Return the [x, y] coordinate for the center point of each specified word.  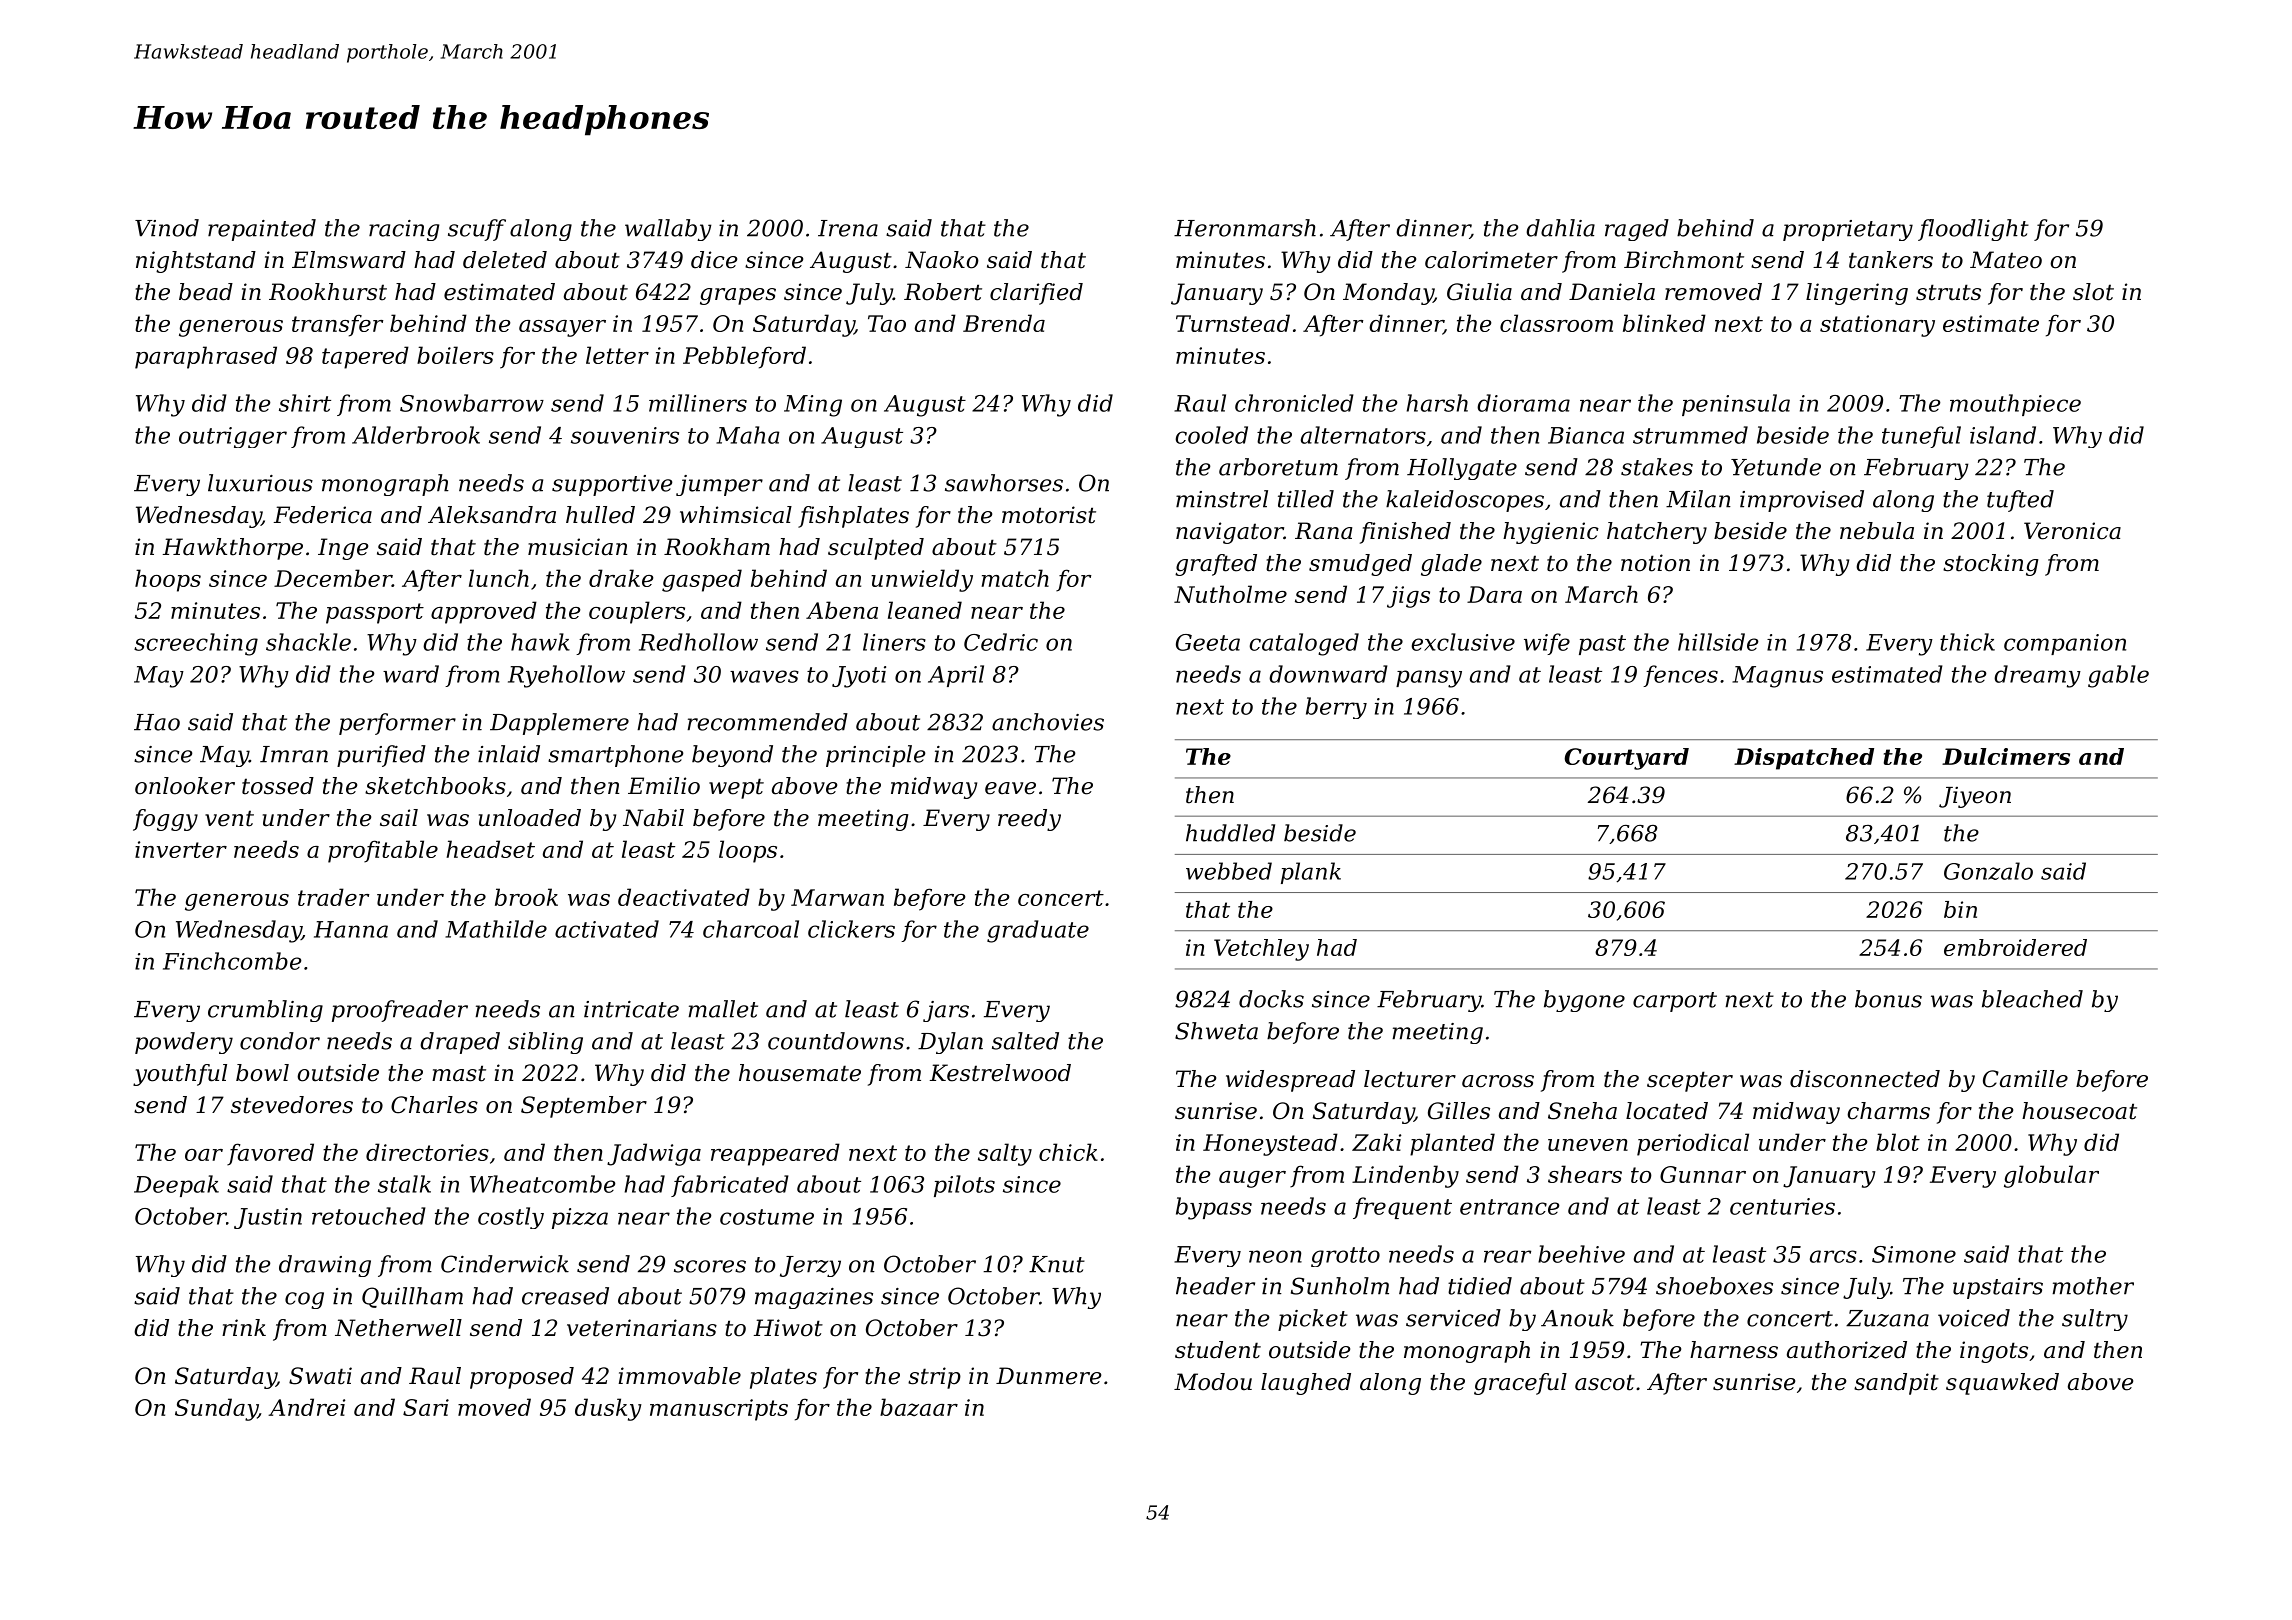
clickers [851, 929]
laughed [1306, 1384]
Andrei [306, 1407]
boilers [455, 355]
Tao [887, 323]
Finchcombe [232, 961]
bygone [1584, 1001]
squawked [2002, 1384]
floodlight [1973, 230]
